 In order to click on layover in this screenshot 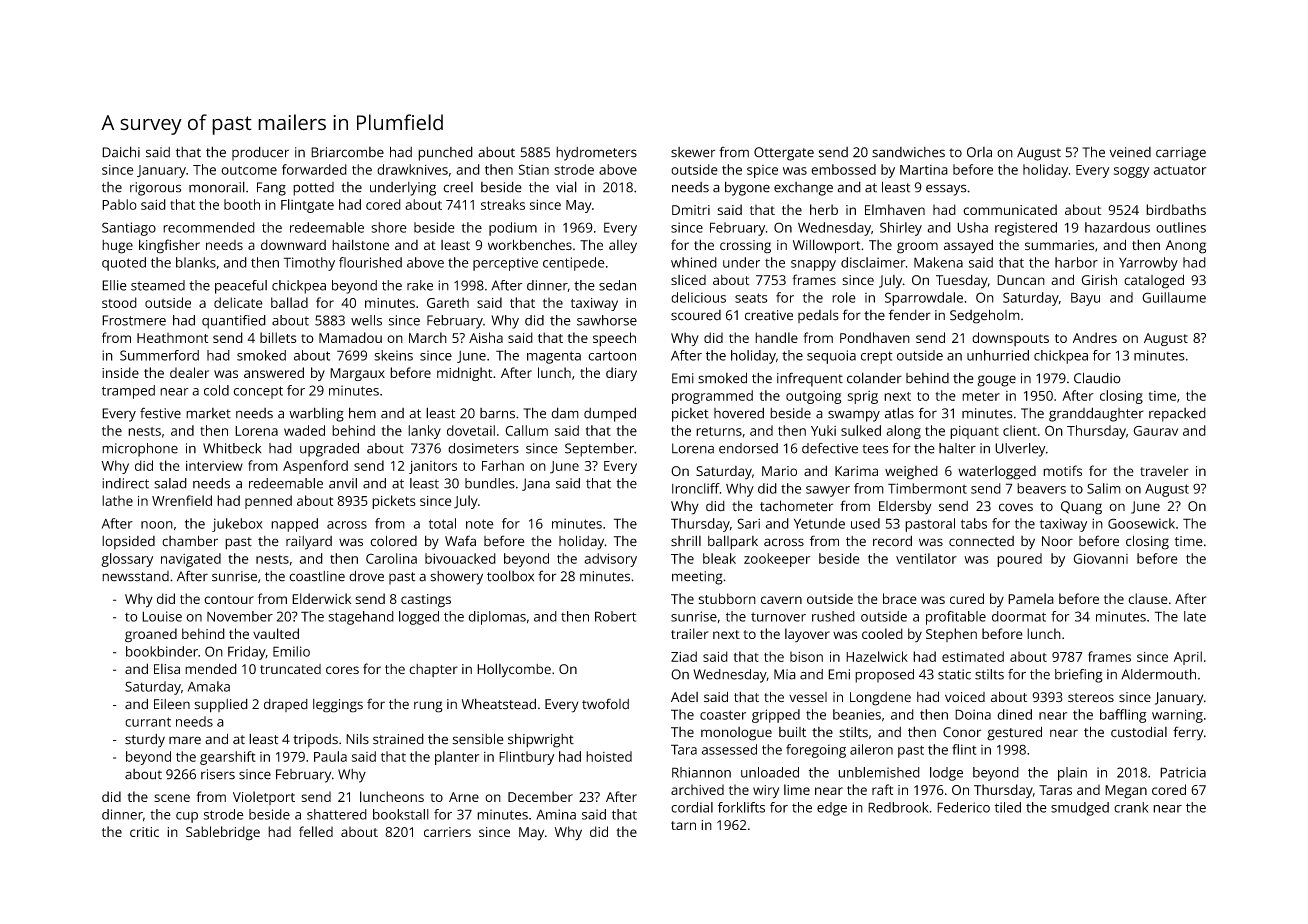, I will do `click(807, 635)`.
